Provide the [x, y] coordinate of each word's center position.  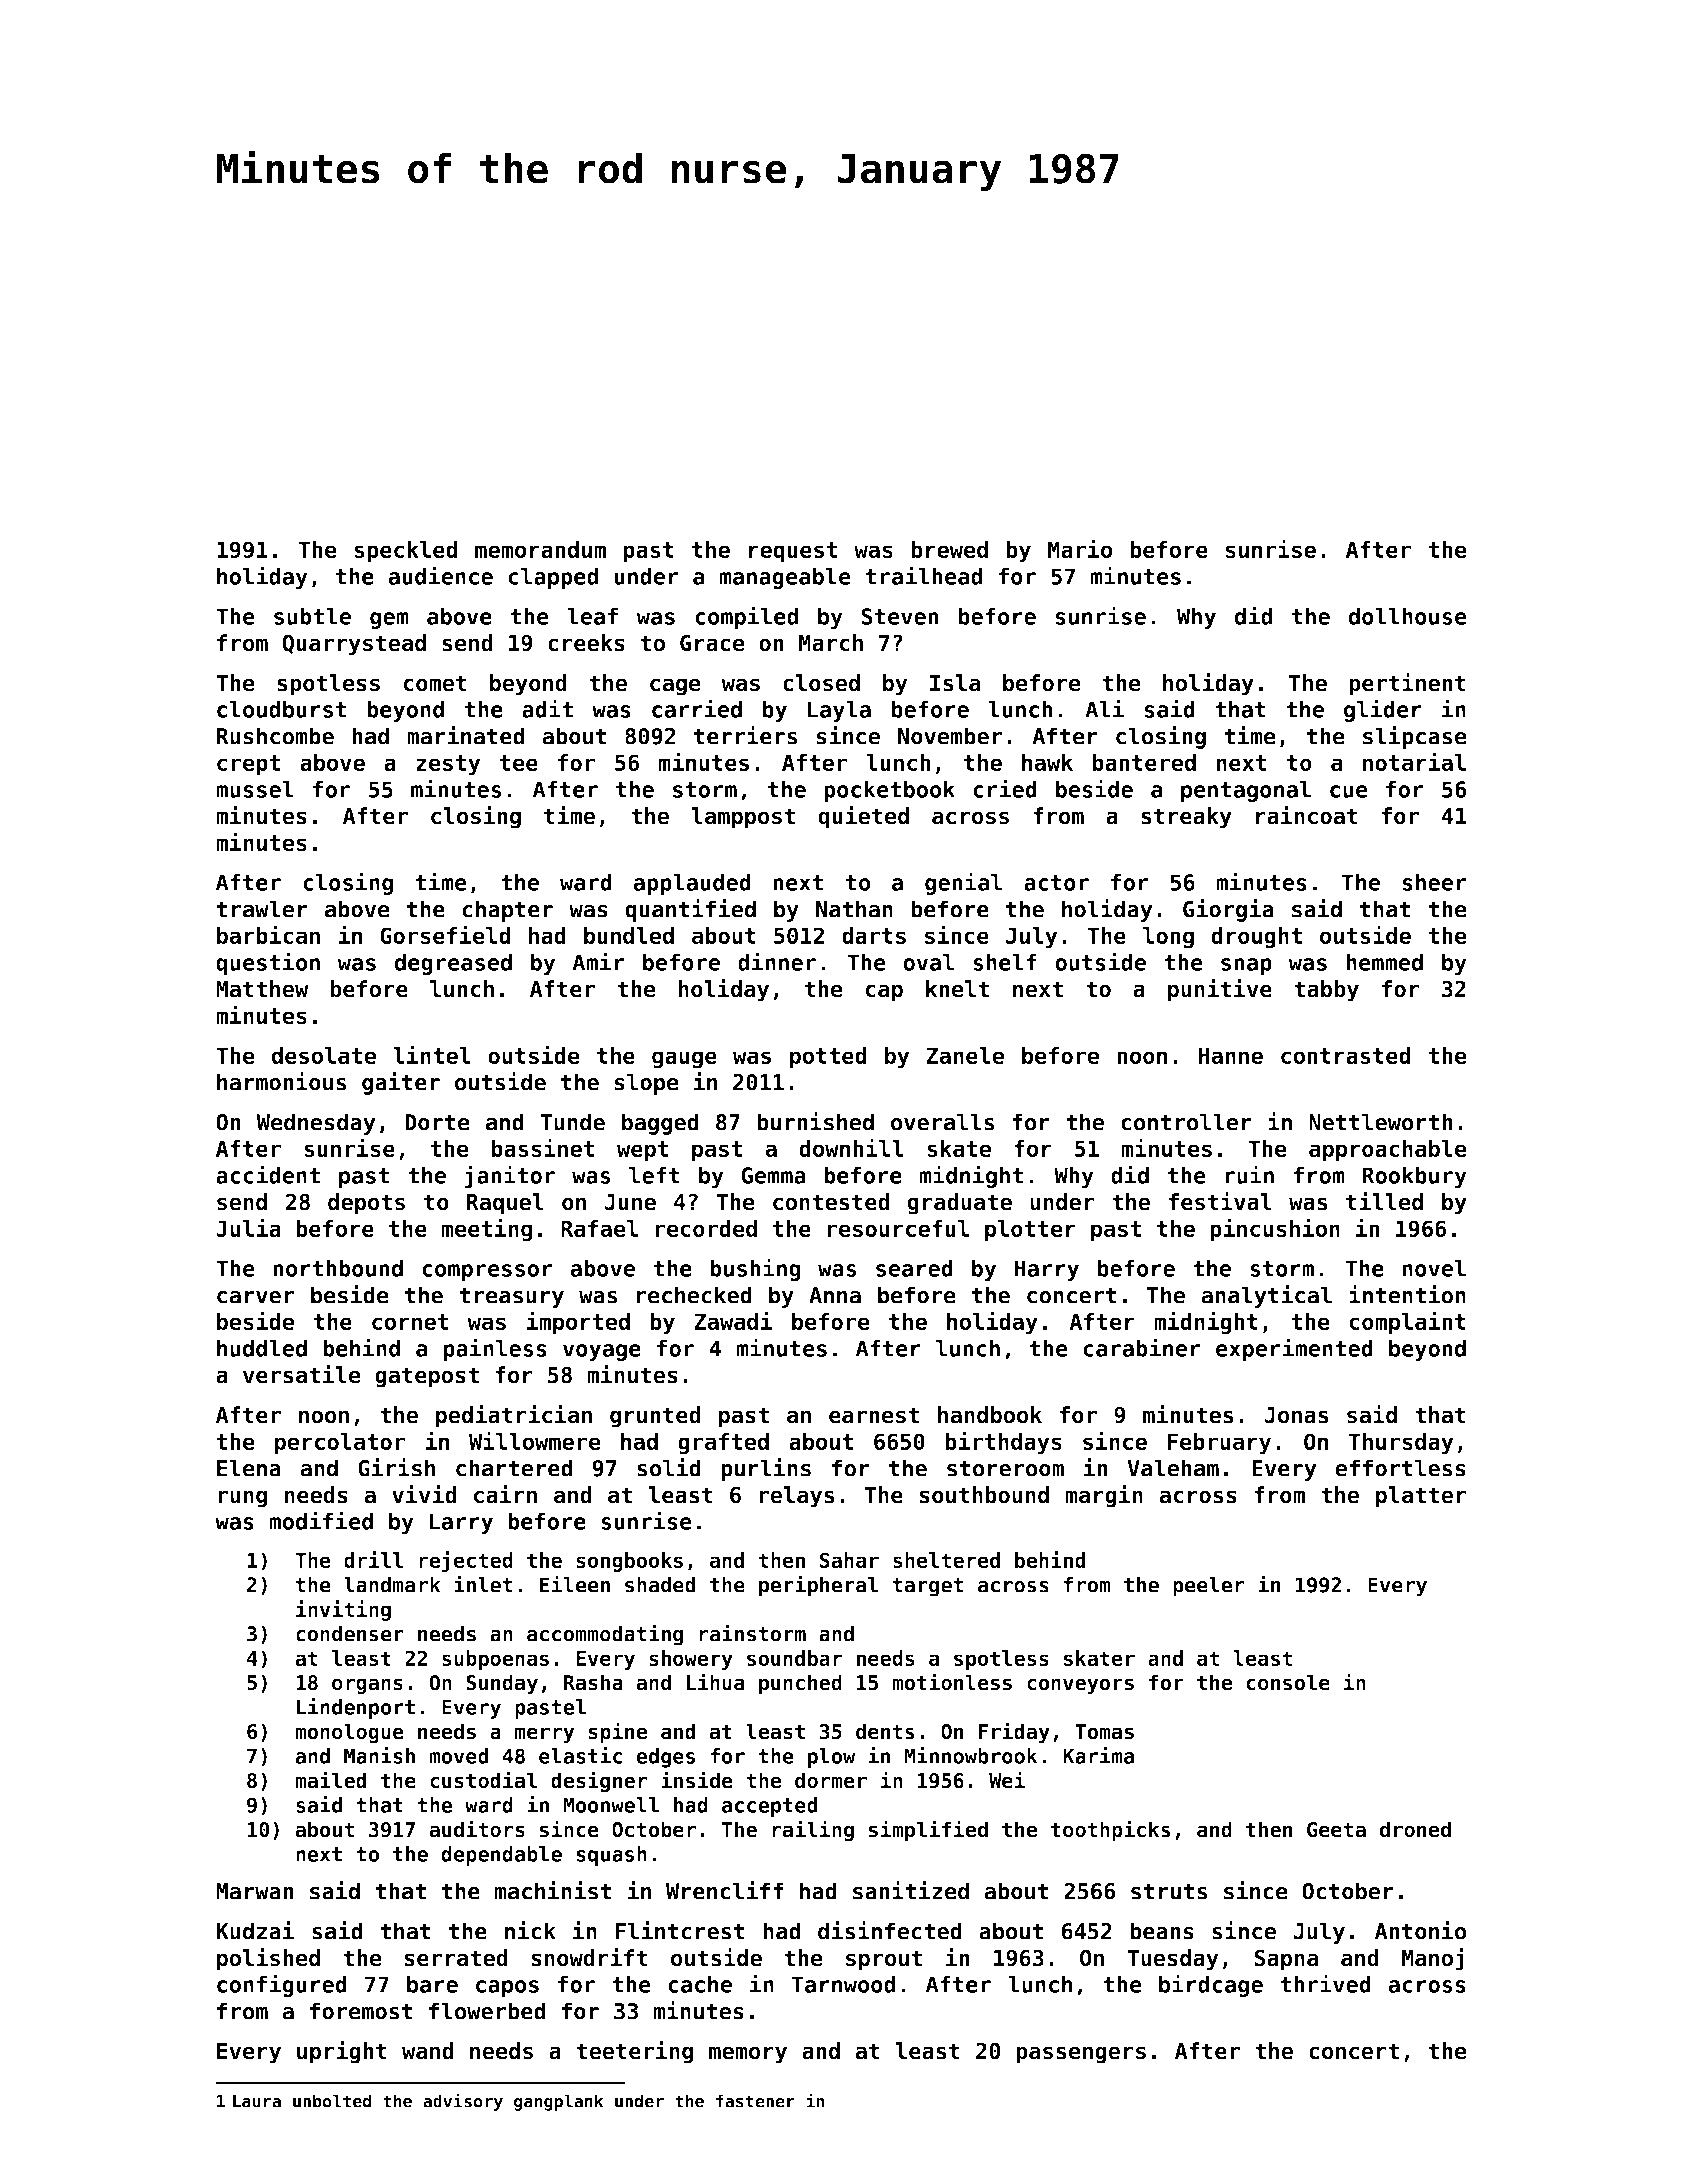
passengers [1081, 2055]
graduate [959, 1204]
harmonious [282, 1081]
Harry [1047, 1270]
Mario [1080, 548]
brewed [949, 549]
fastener [755, 2101]
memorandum [540, 549]
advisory [463, 2102]
